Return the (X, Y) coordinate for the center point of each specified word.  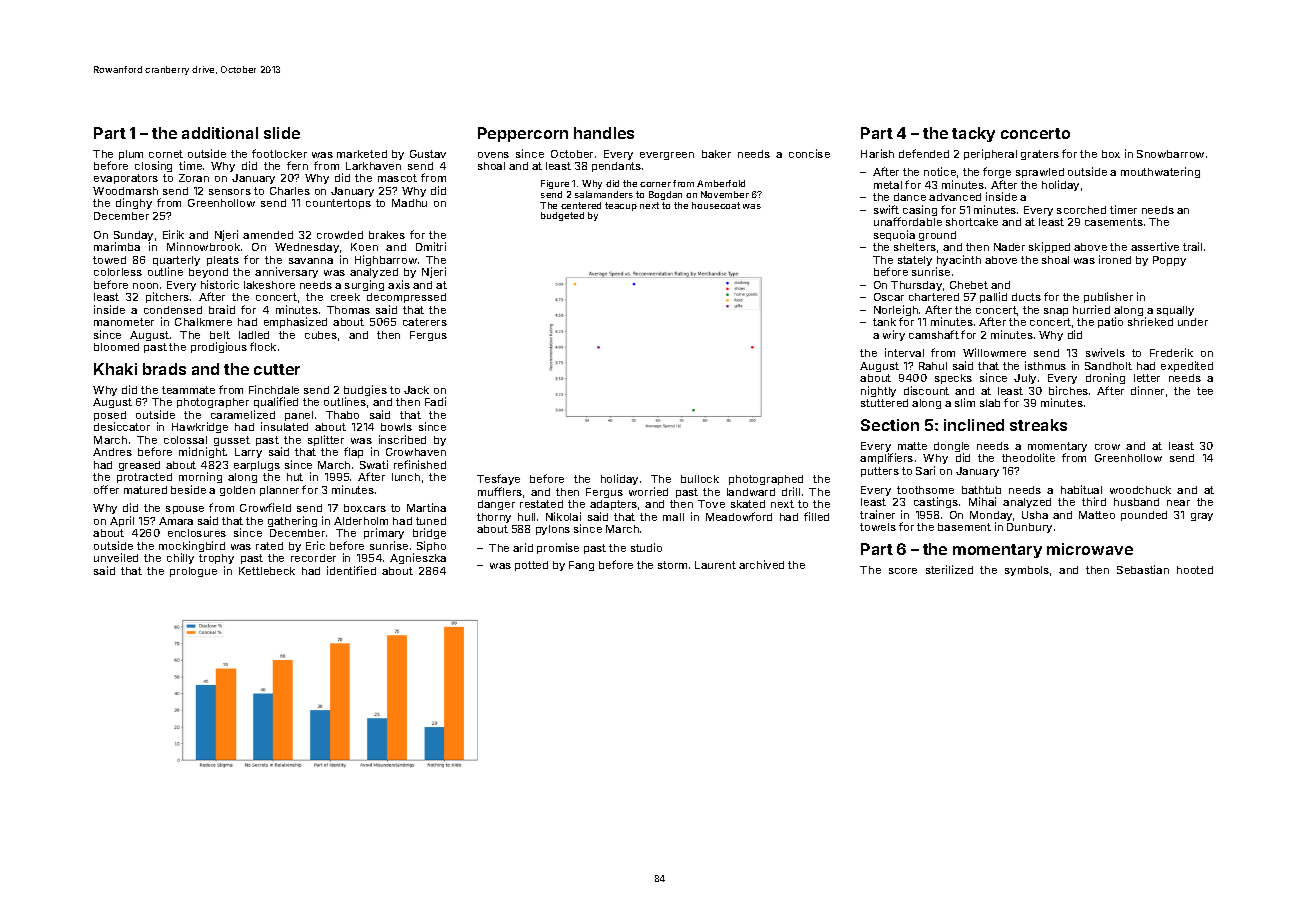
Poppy (1169, 261)
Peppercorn (523, 134)
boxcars (365, 508)
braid (222, 309)
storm (672, 565)
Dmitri (431, 246)
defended (924, 153)
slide (282, 133)
